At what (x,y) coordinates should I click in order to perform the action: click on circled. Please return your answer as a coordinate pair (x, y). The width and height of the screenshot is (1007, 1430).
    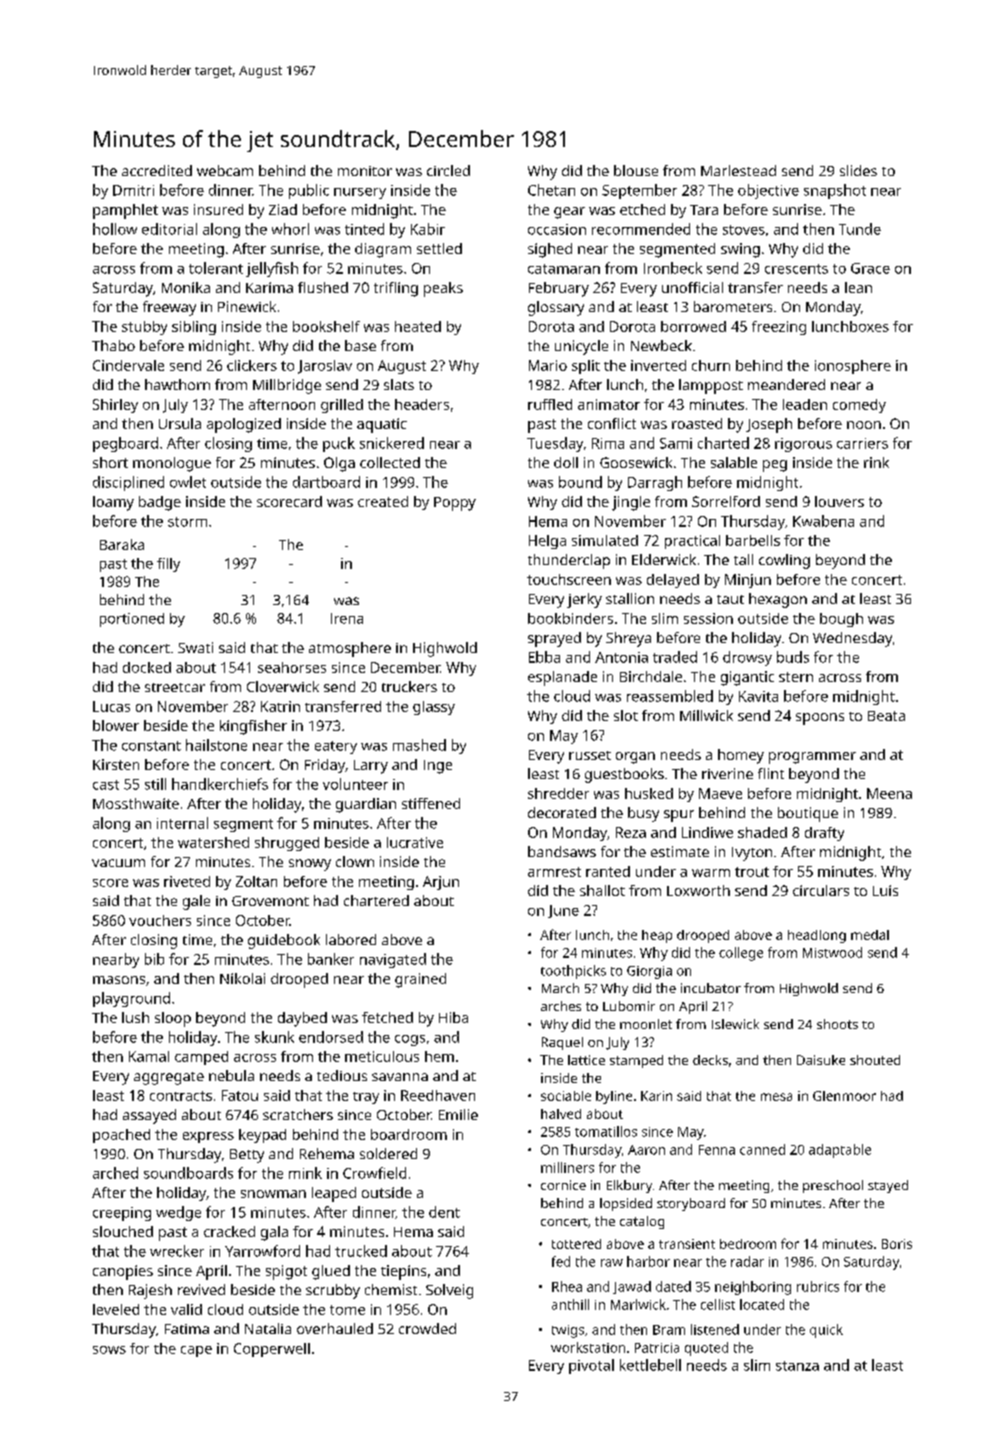
    Looking at the image, I should click on (448, 170).
